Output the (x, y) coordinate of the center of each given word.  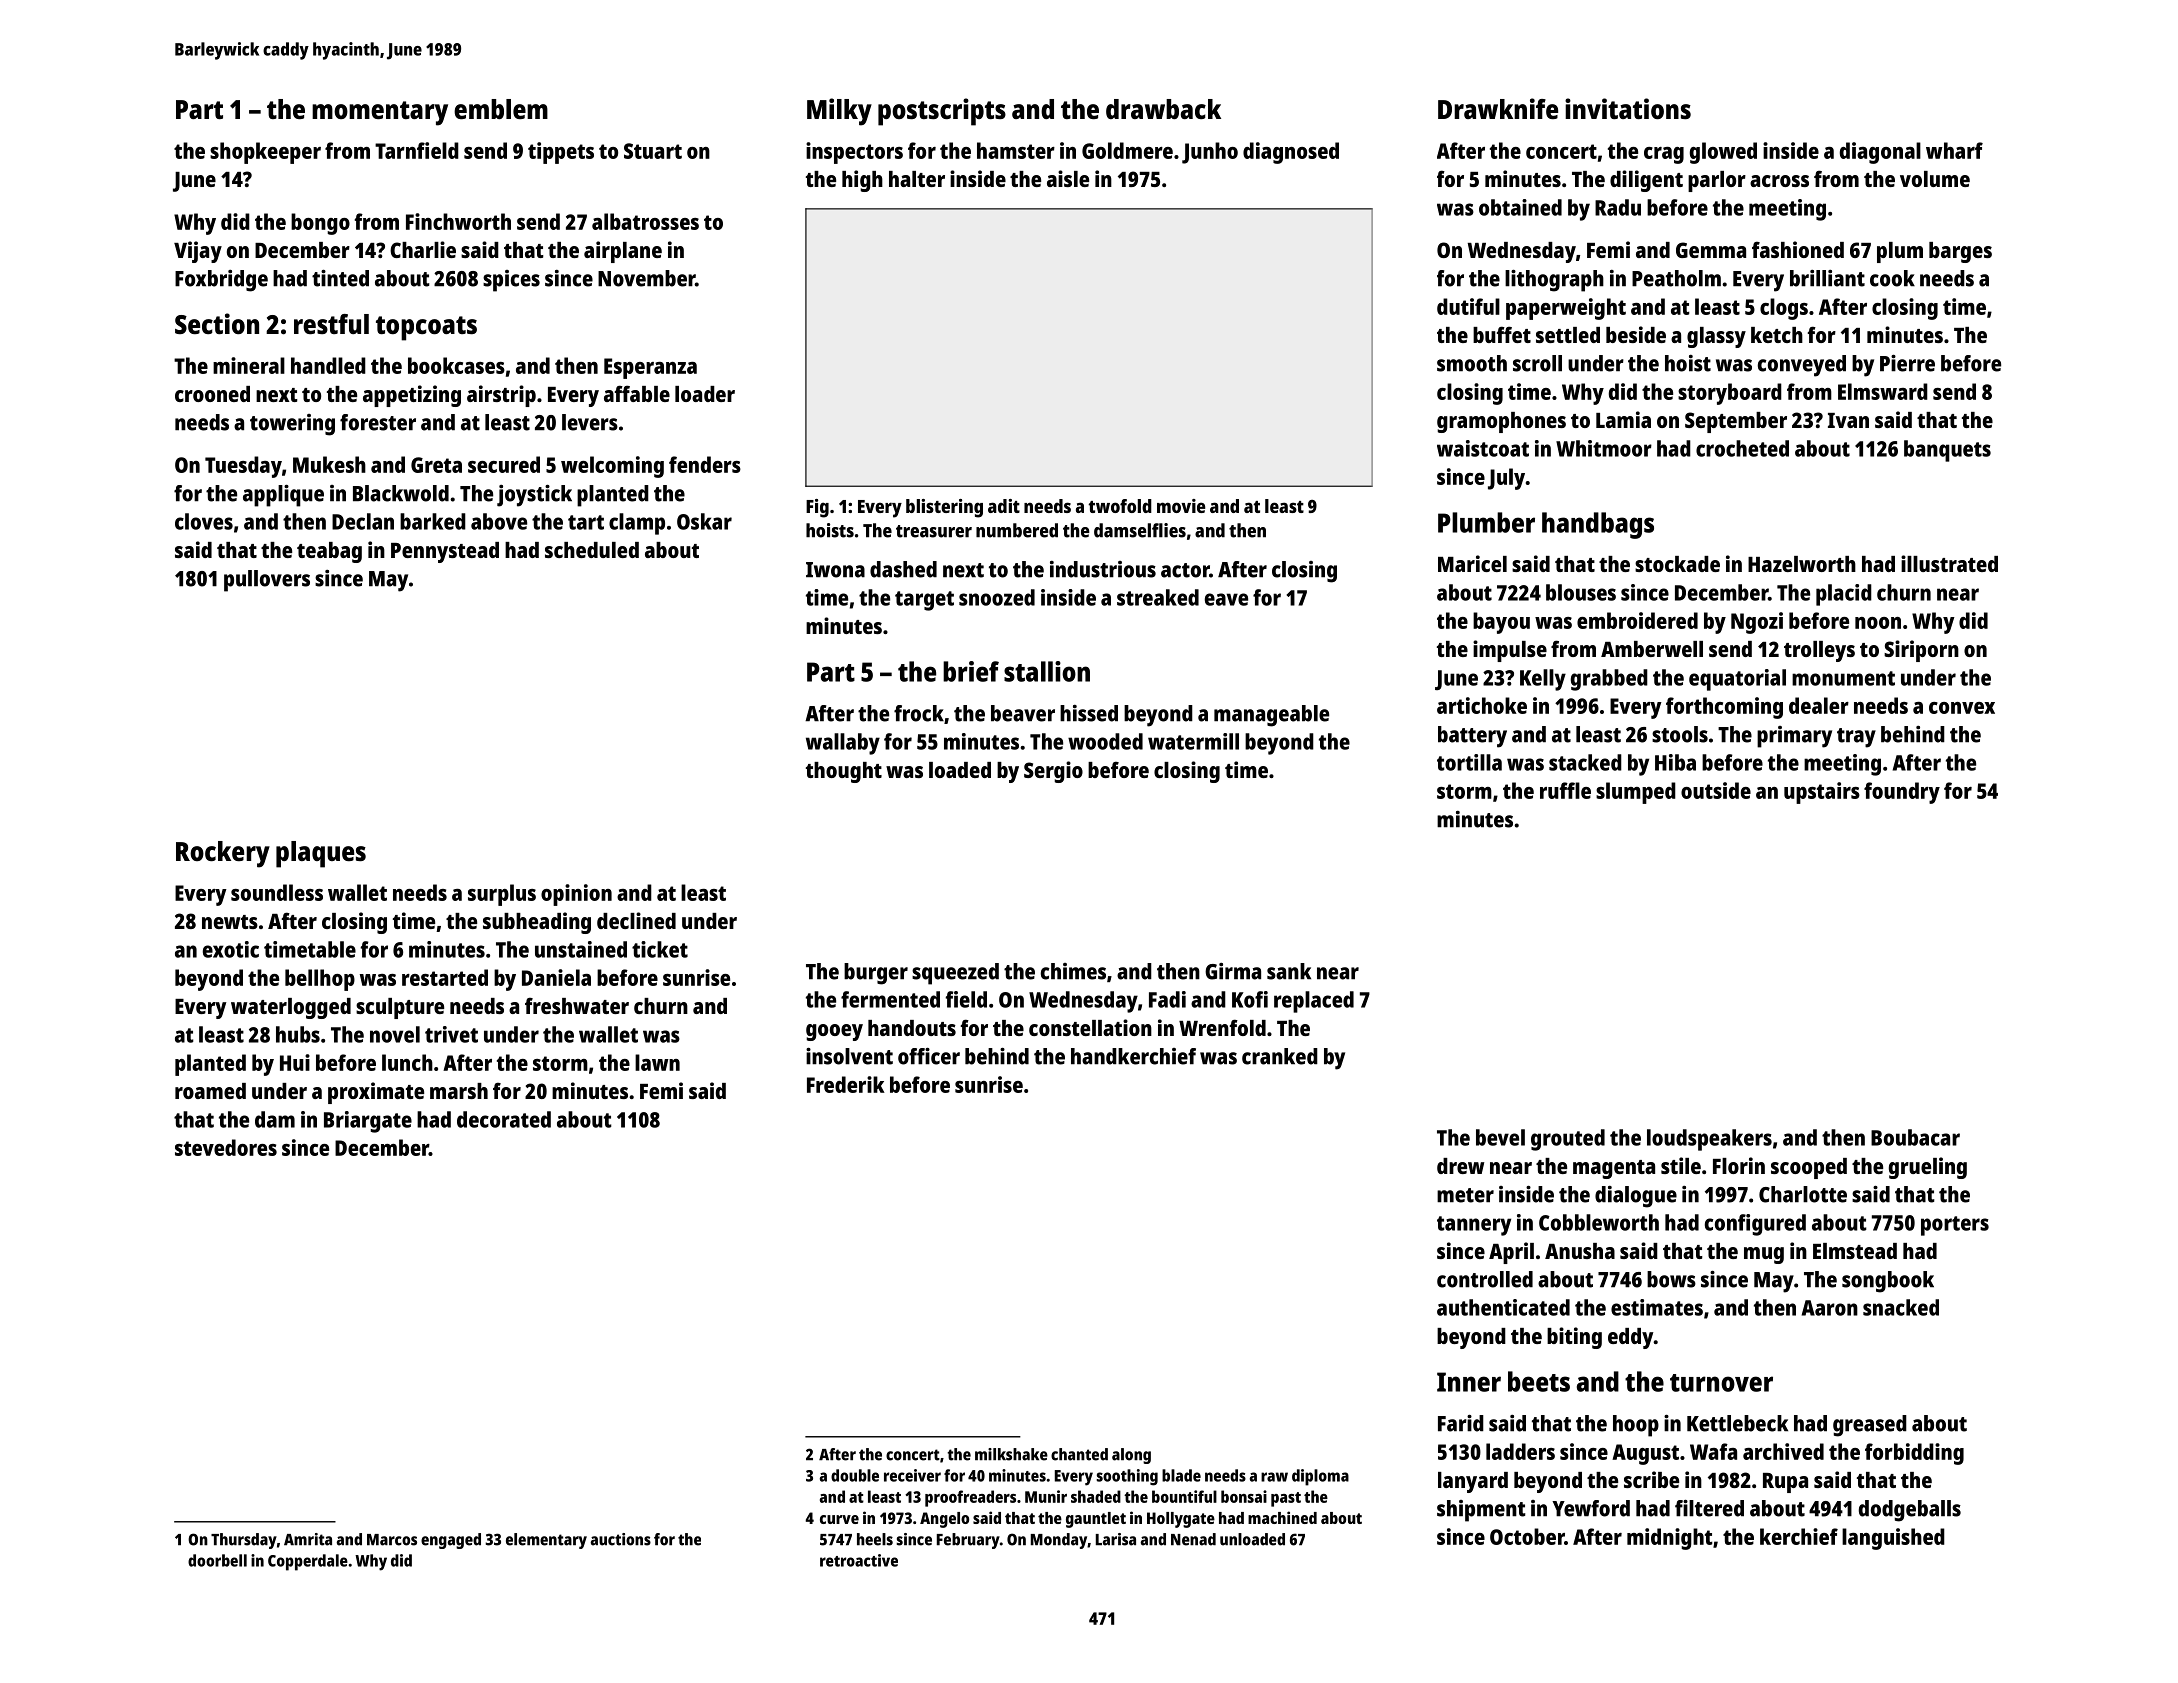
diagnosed (1291, 153)
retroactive (859, 1560)
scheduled (592, 550)
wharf (1954, 150)
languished (1893, 1539)
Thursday (244, 1541)
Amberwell (1652, 649)
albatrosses (645, 221)
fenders (705, 464)
